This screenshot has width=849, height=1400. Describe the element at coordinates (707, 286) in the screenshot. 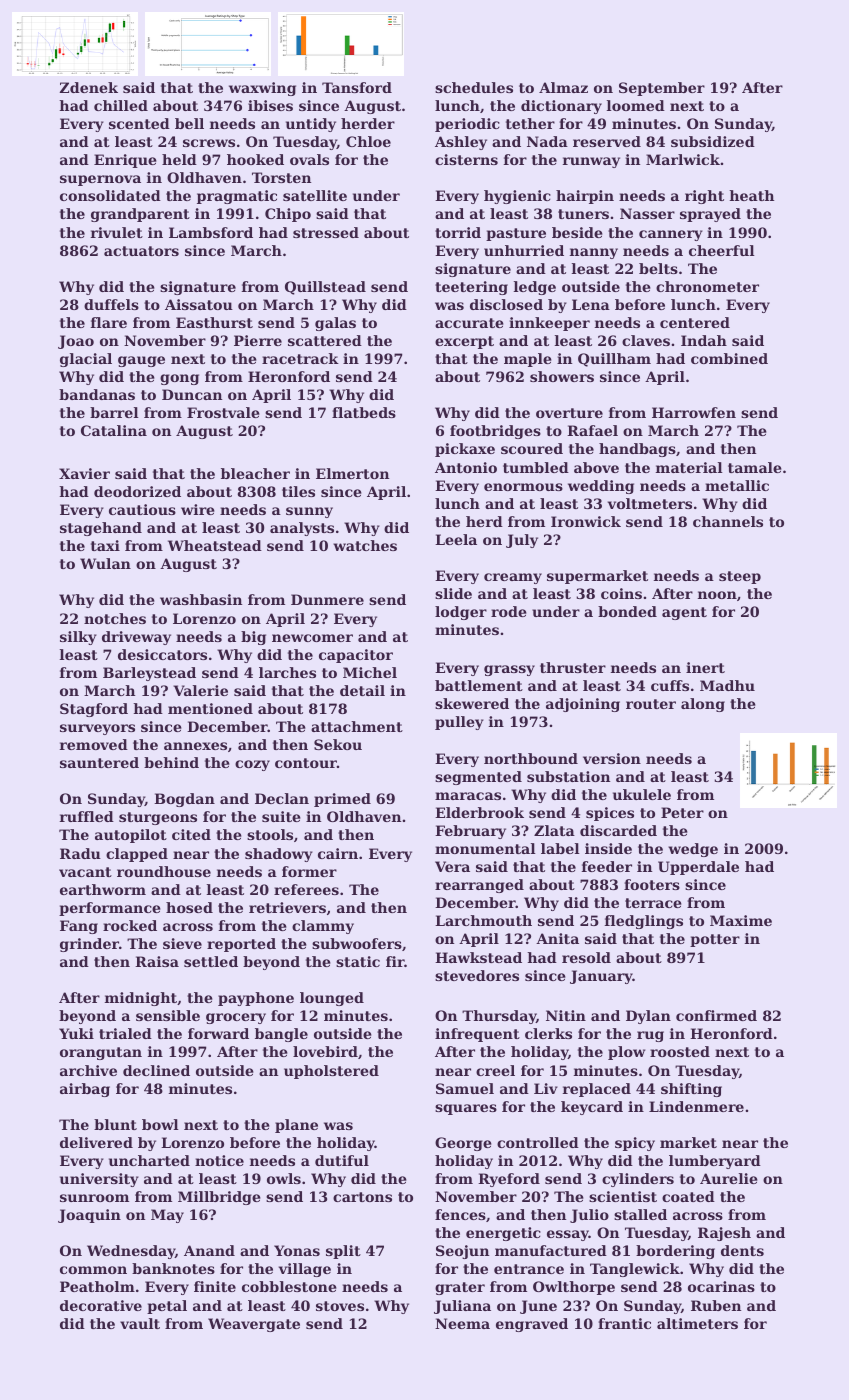

I see `chronometer` at that location.
